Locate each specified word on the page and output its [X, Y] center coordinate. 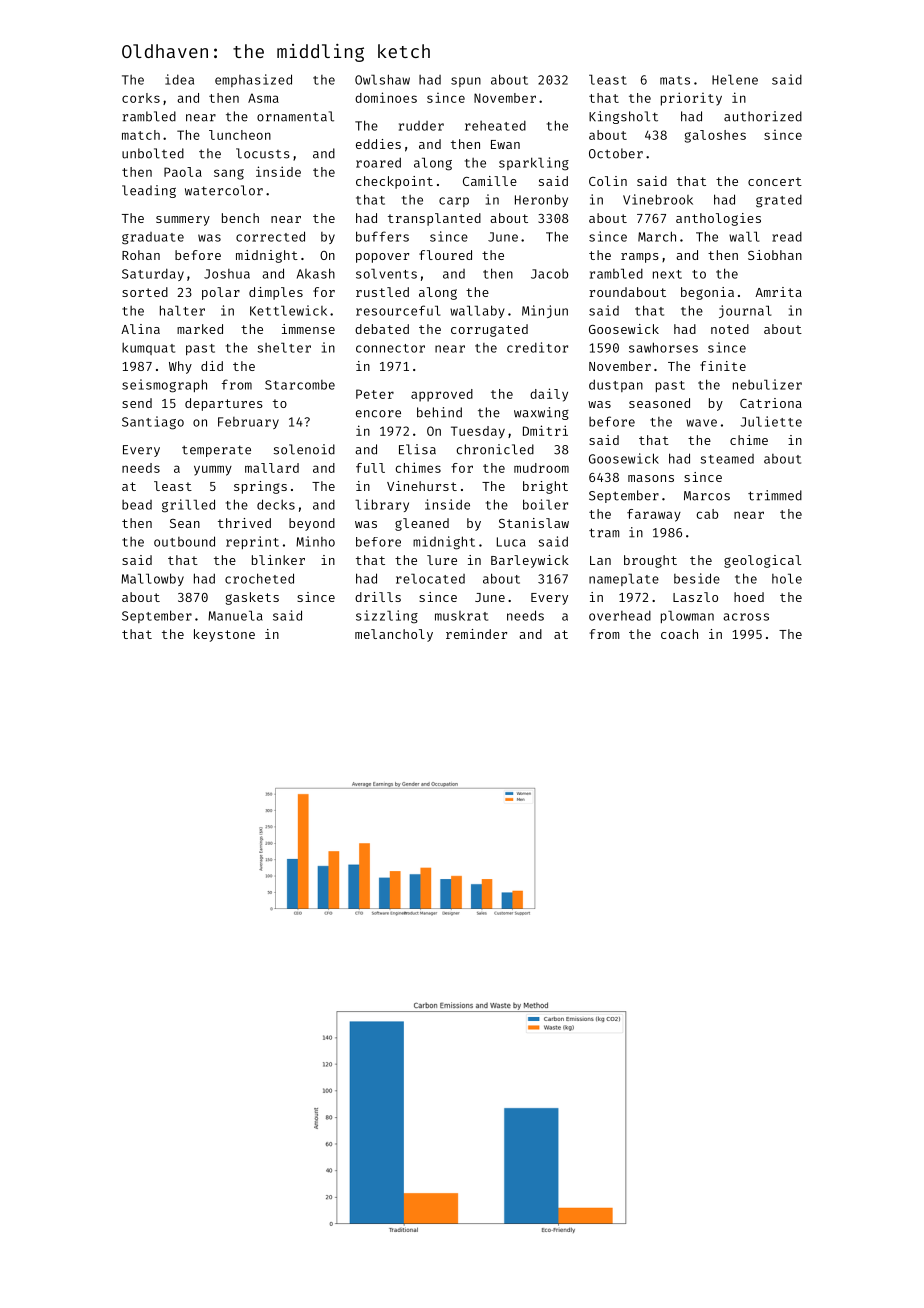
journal [745, 311]
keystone [224, 635]
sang [229, 174]
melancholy [394, 635]
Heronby [541, 200]
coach [679, 634]
